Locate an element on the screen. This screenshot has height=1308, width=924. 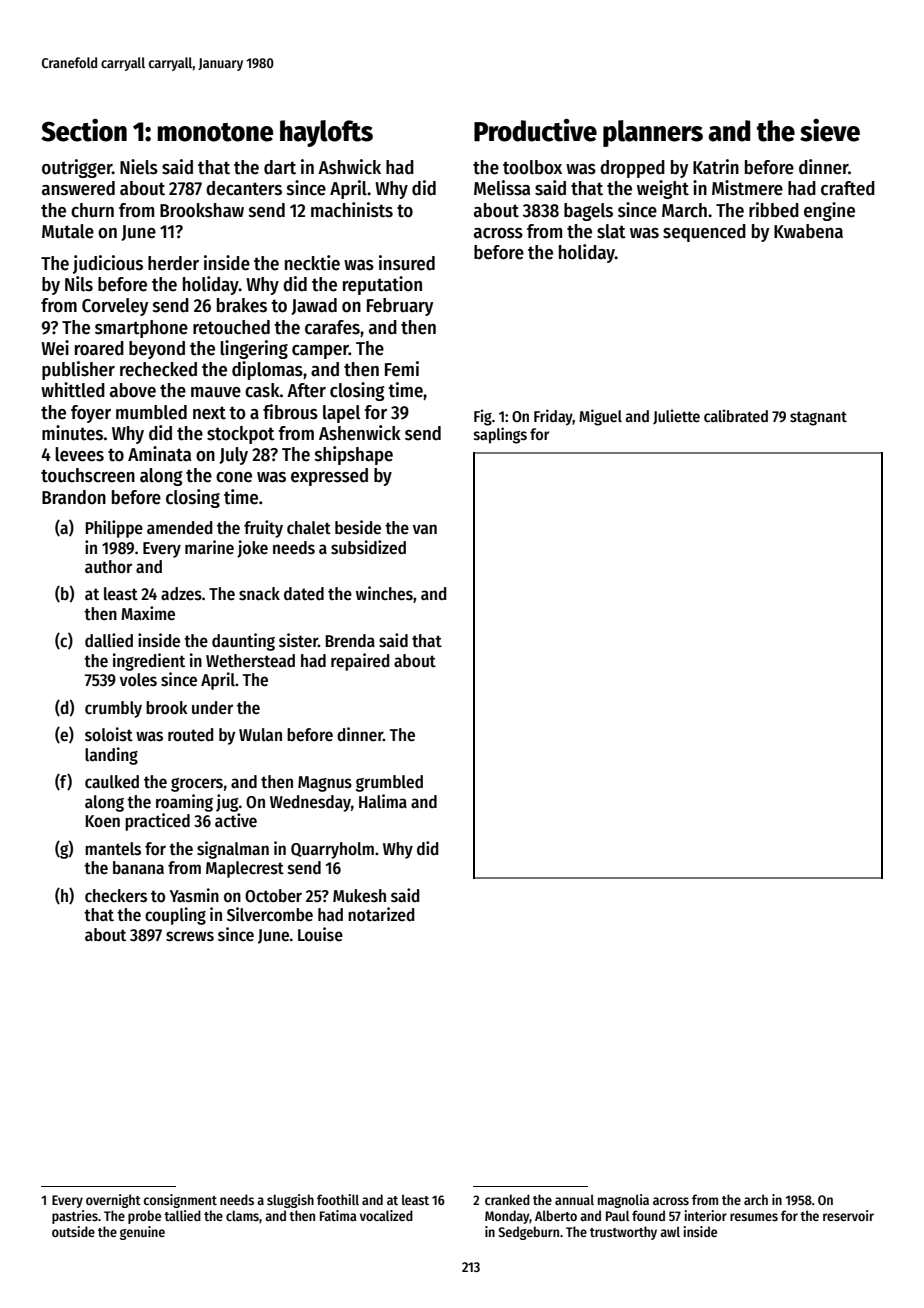
grumbled is located at coordinates (389, 783).
